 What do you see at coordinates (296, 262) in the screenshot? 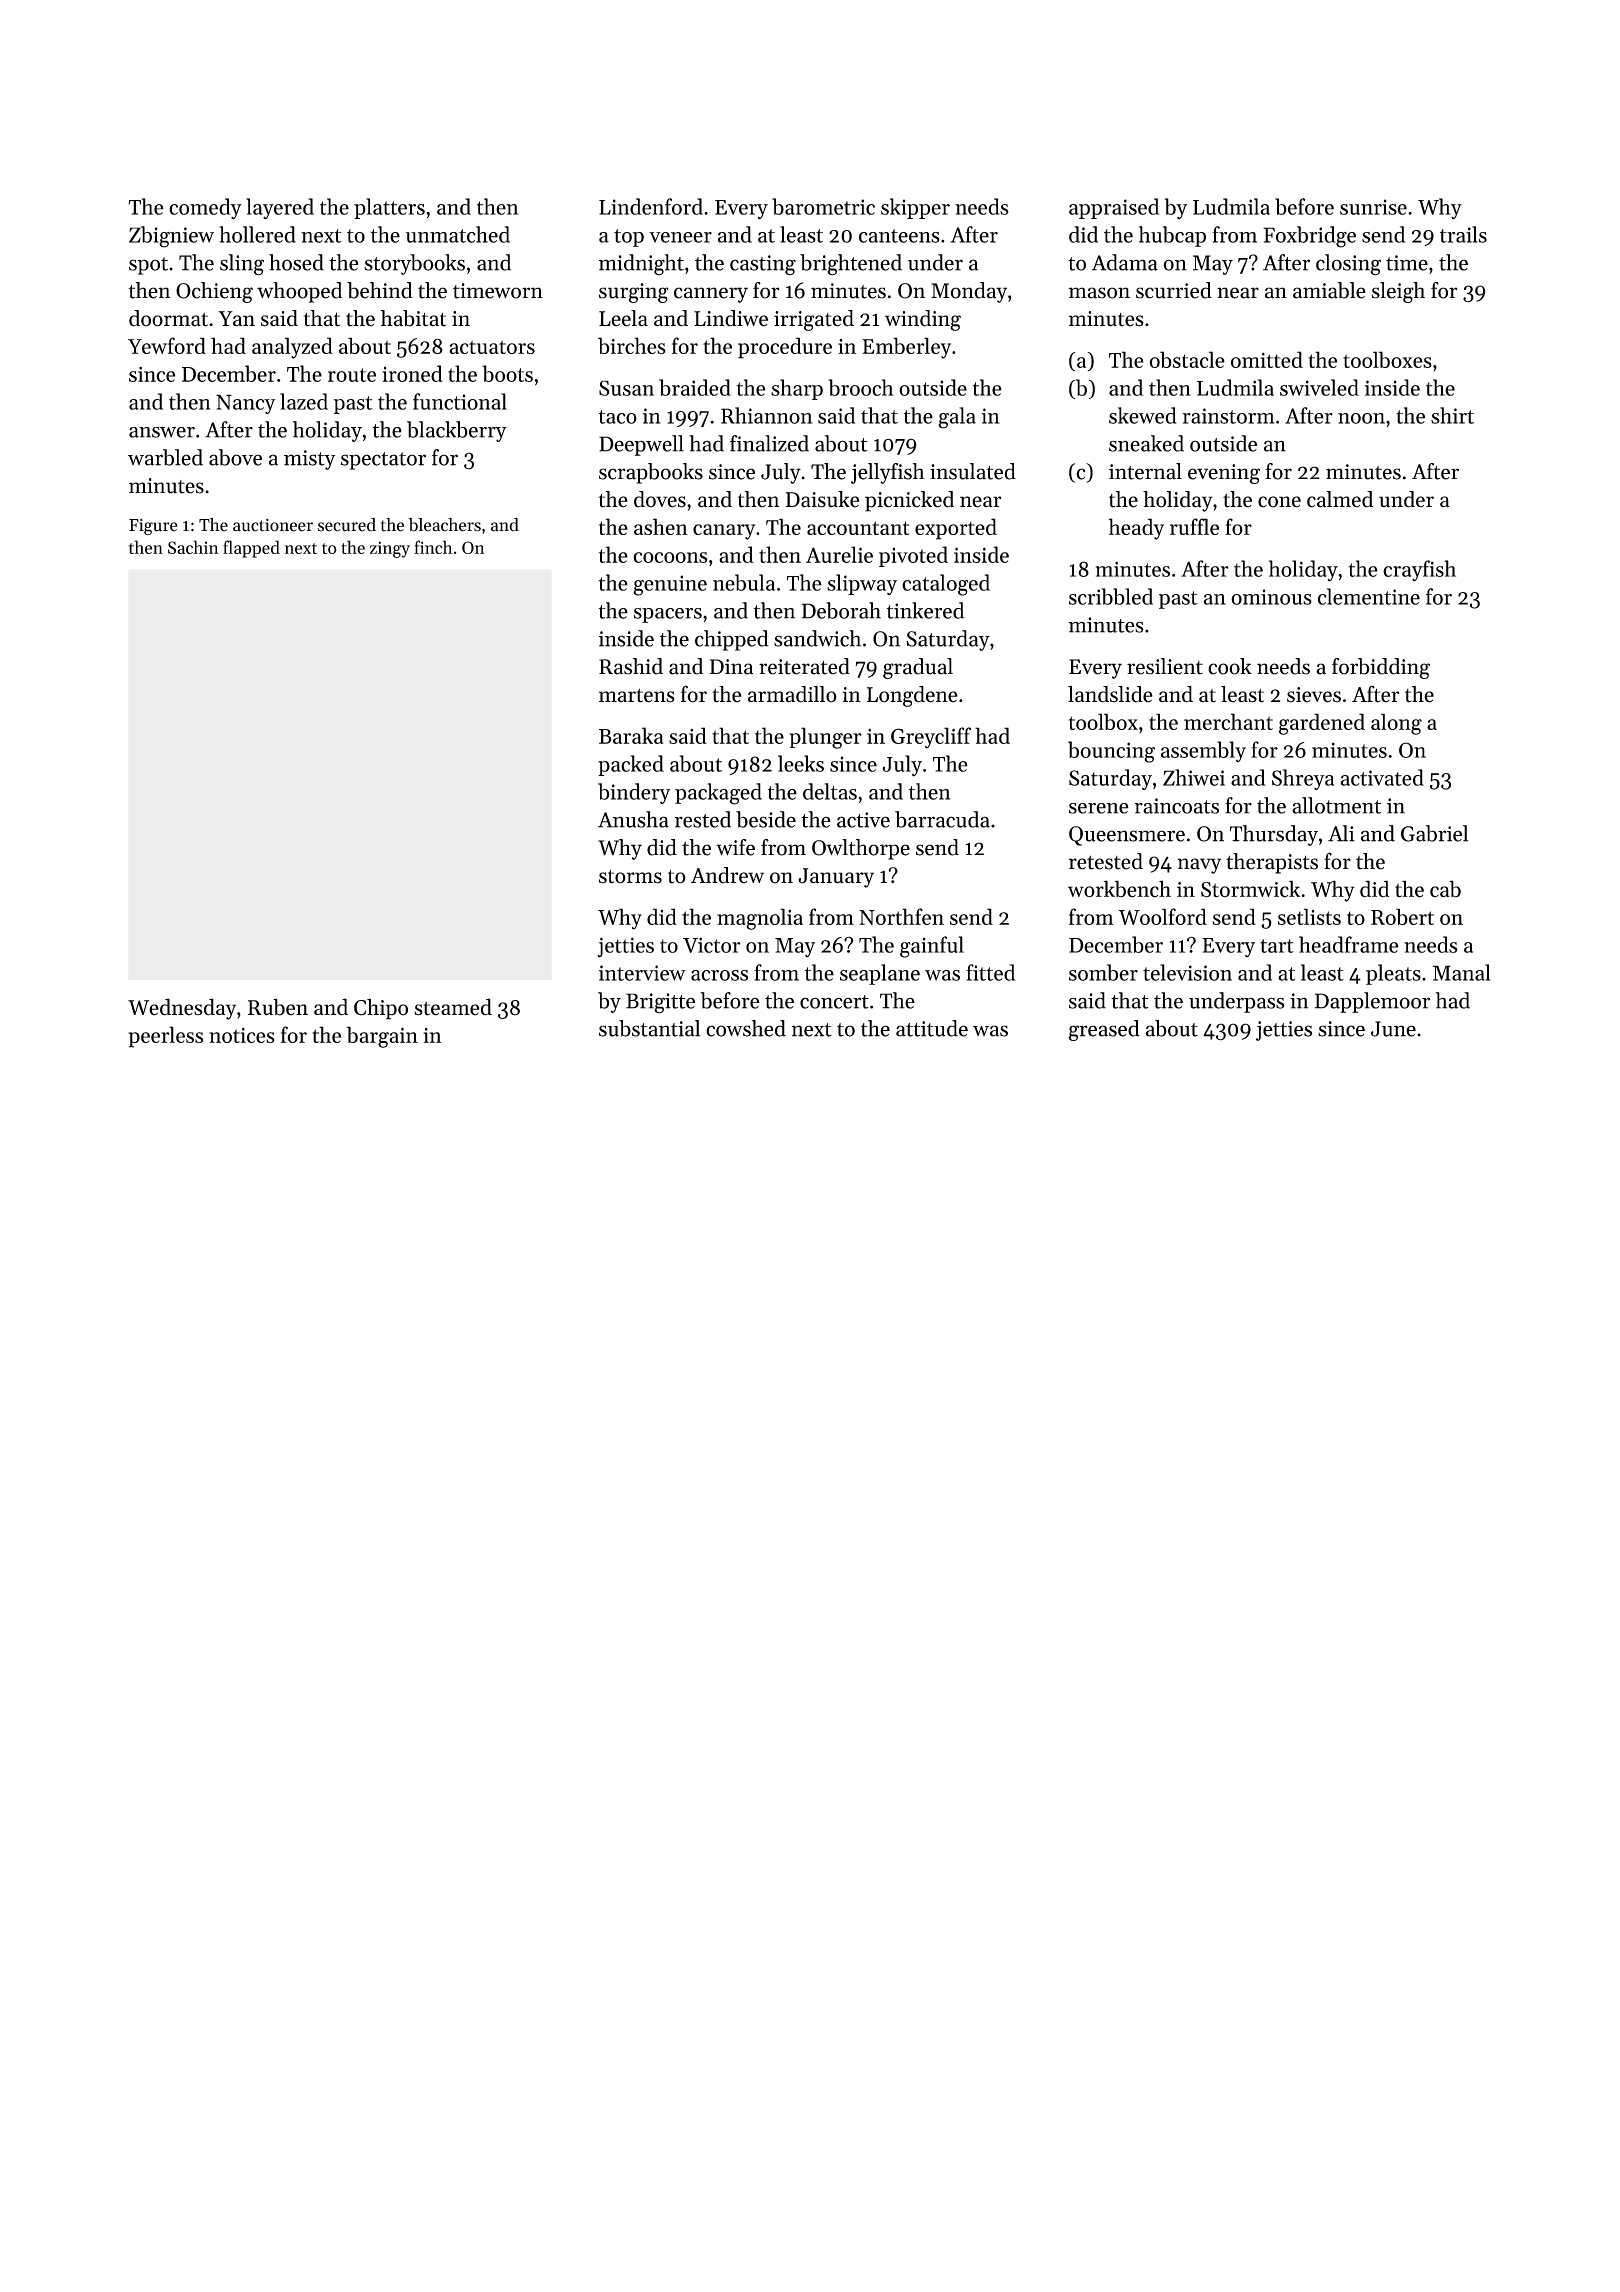
I see `hosed` at bounding box center [296, 262].
